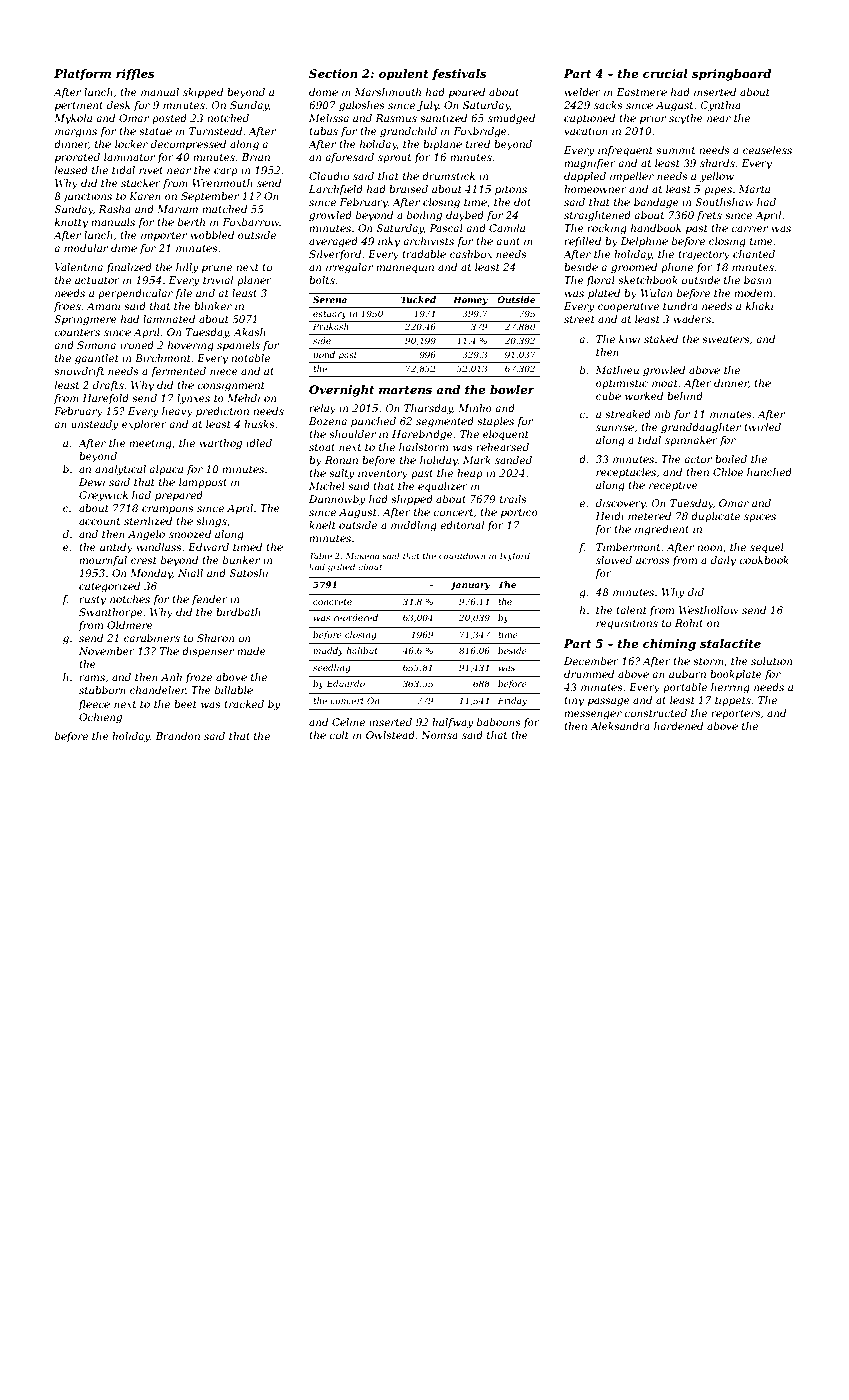  I want to click on Aleksandra, so click(620, 726).
